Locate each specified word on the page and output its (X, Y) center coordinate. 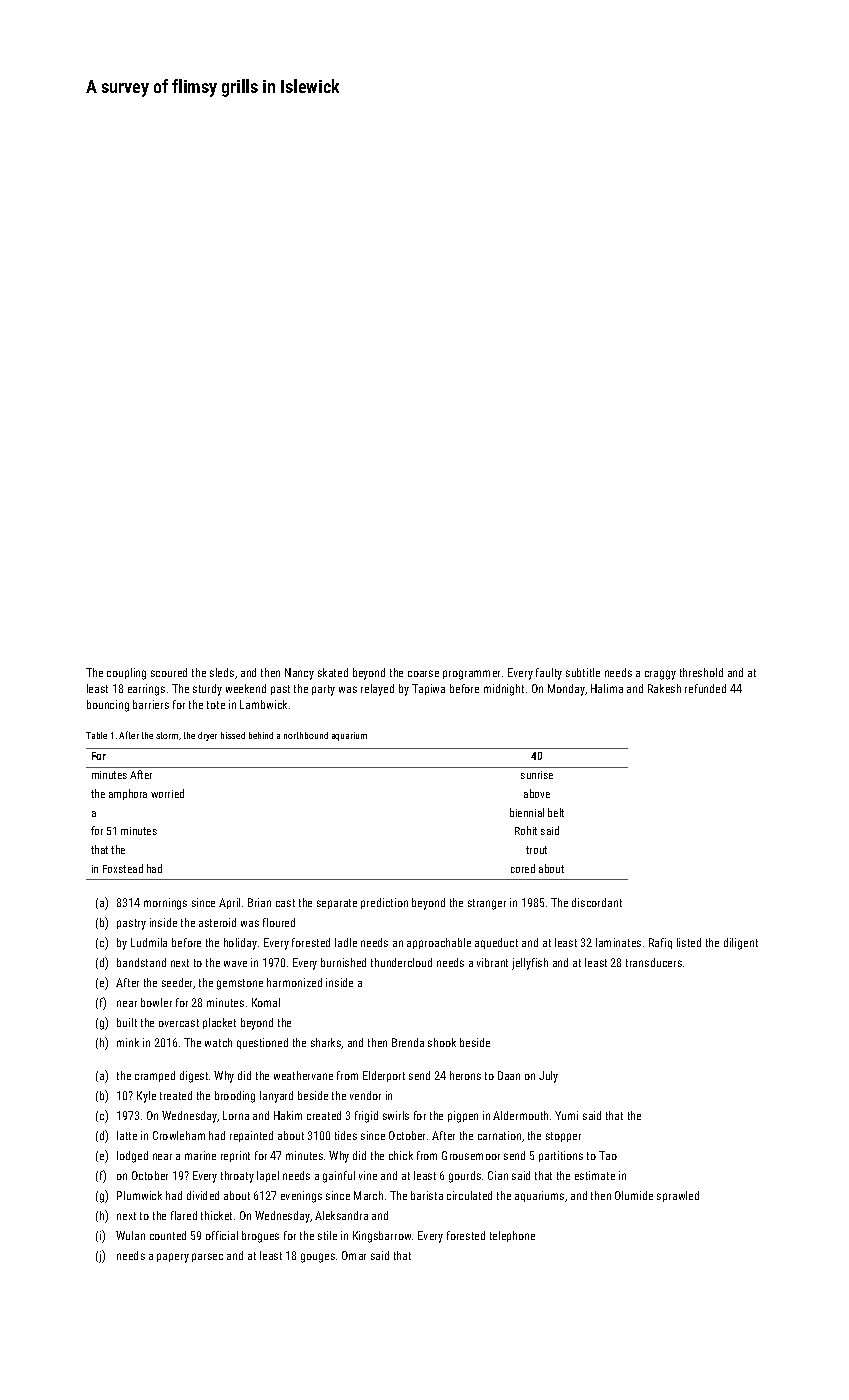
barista (427, 1195)
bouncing (108, 706)
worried (167, 793)
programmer (471, 675)
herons (465, 1075)
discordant (597, 902)
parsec (207, 1257)
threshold (701, 672)
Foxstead (123, 868)
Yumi (566, 1115)
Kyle (146, 1097)
